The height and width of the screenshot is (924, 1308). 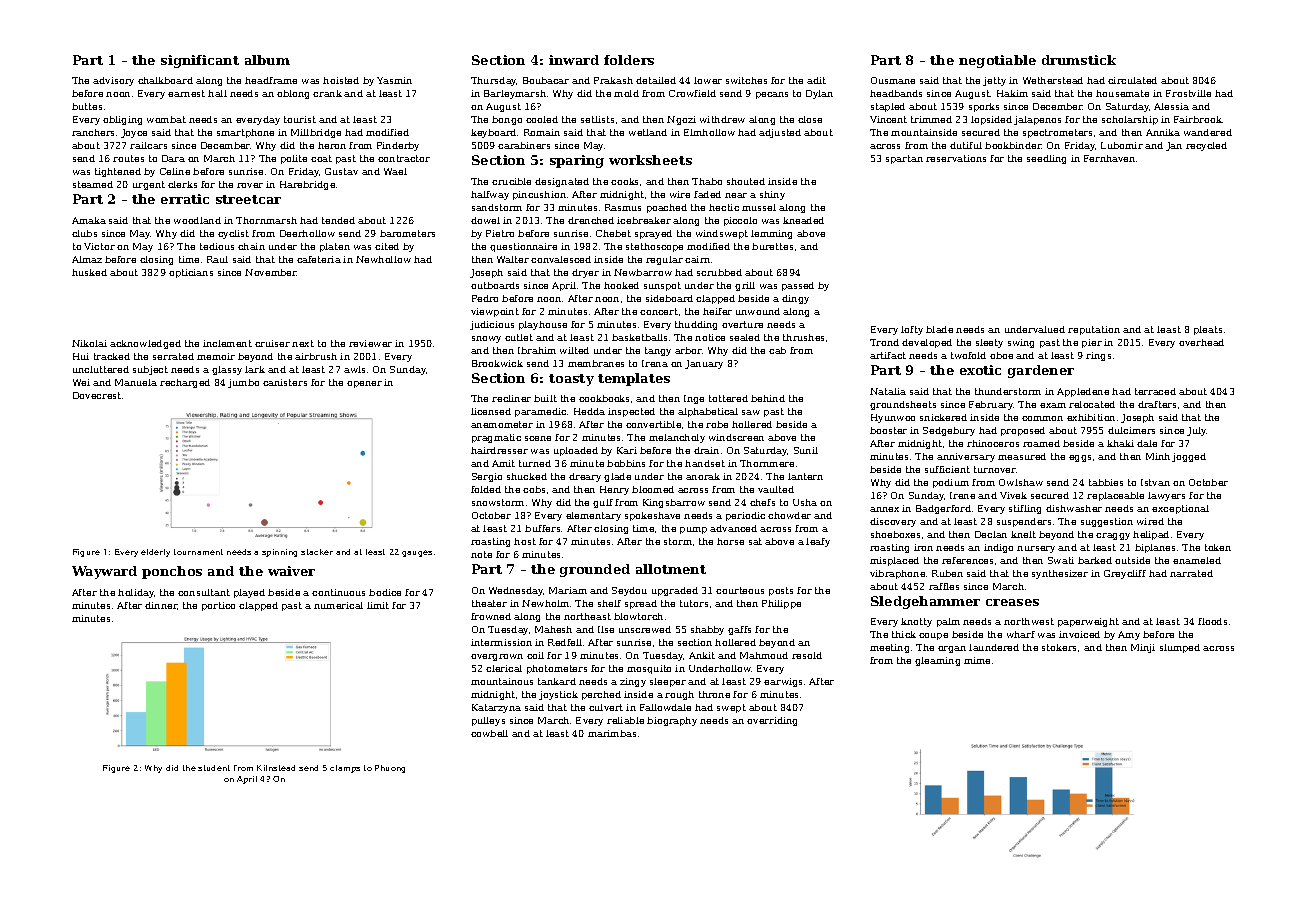 I want to click on anemometer, so click(x=502, y=424).
